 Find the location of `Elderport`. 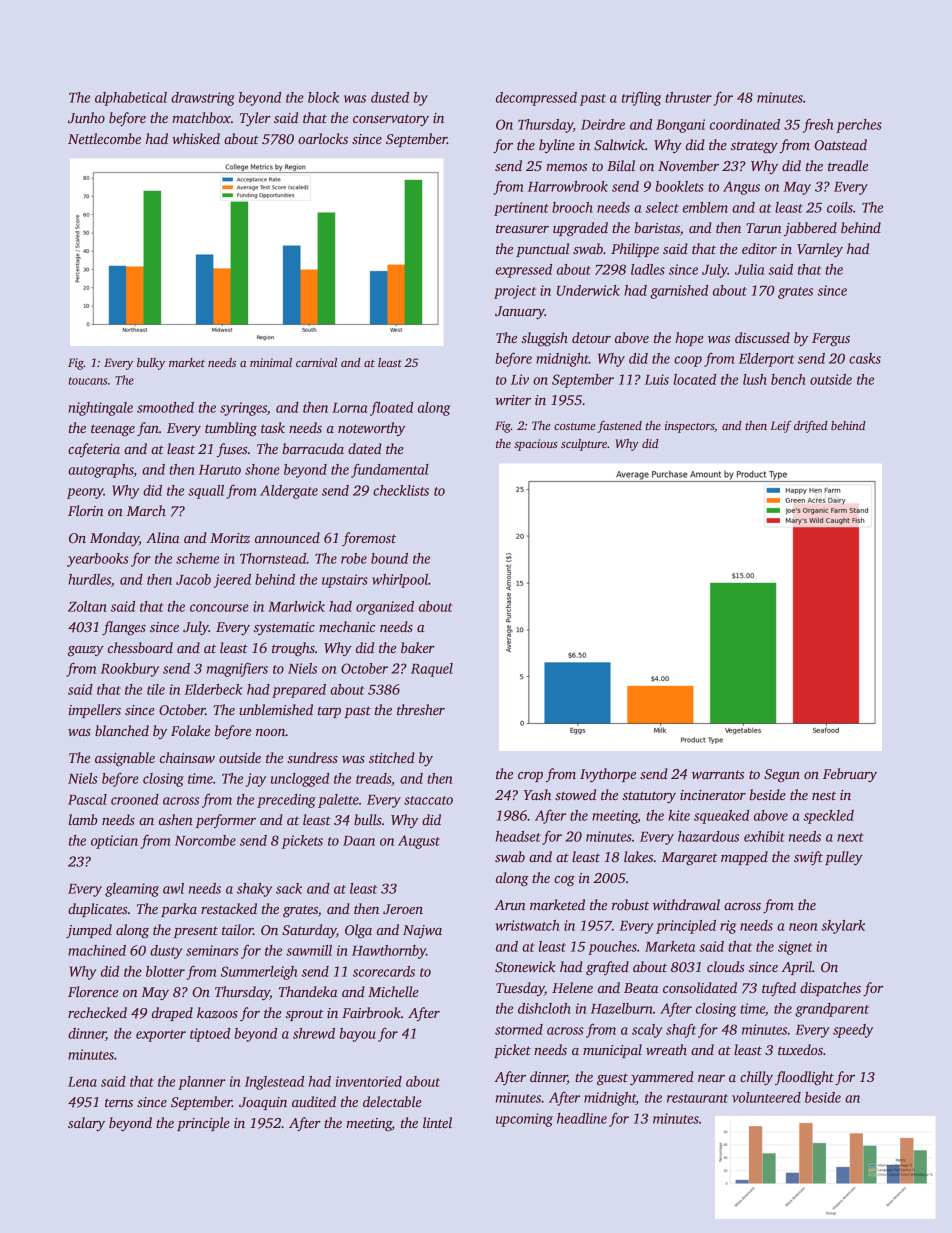

Elderport is located at coordinates (766, 360).
